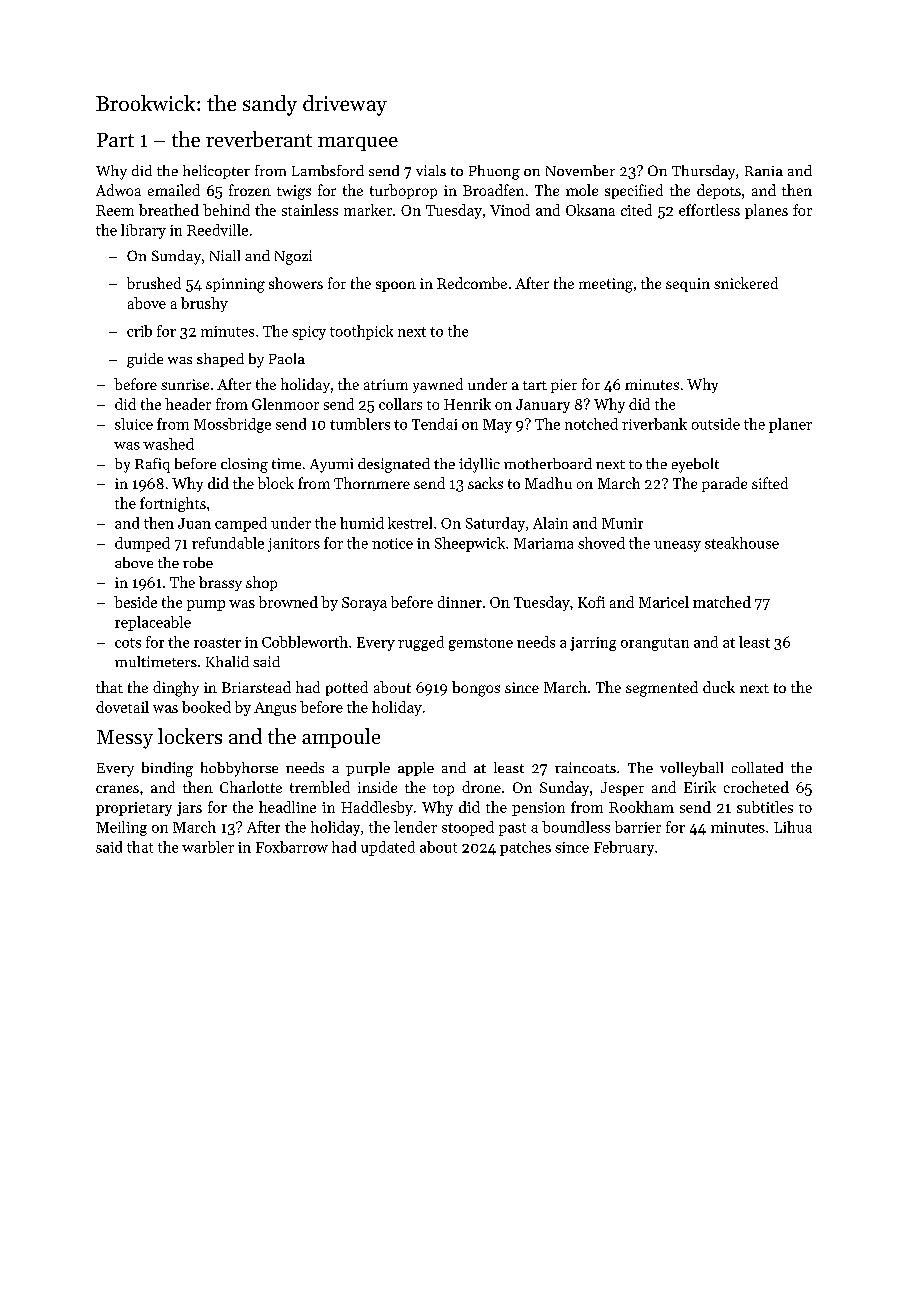 The image size is (908, 1316). Describe the element at coordinates (722, 602) in the document. I see `matched` at that location.
